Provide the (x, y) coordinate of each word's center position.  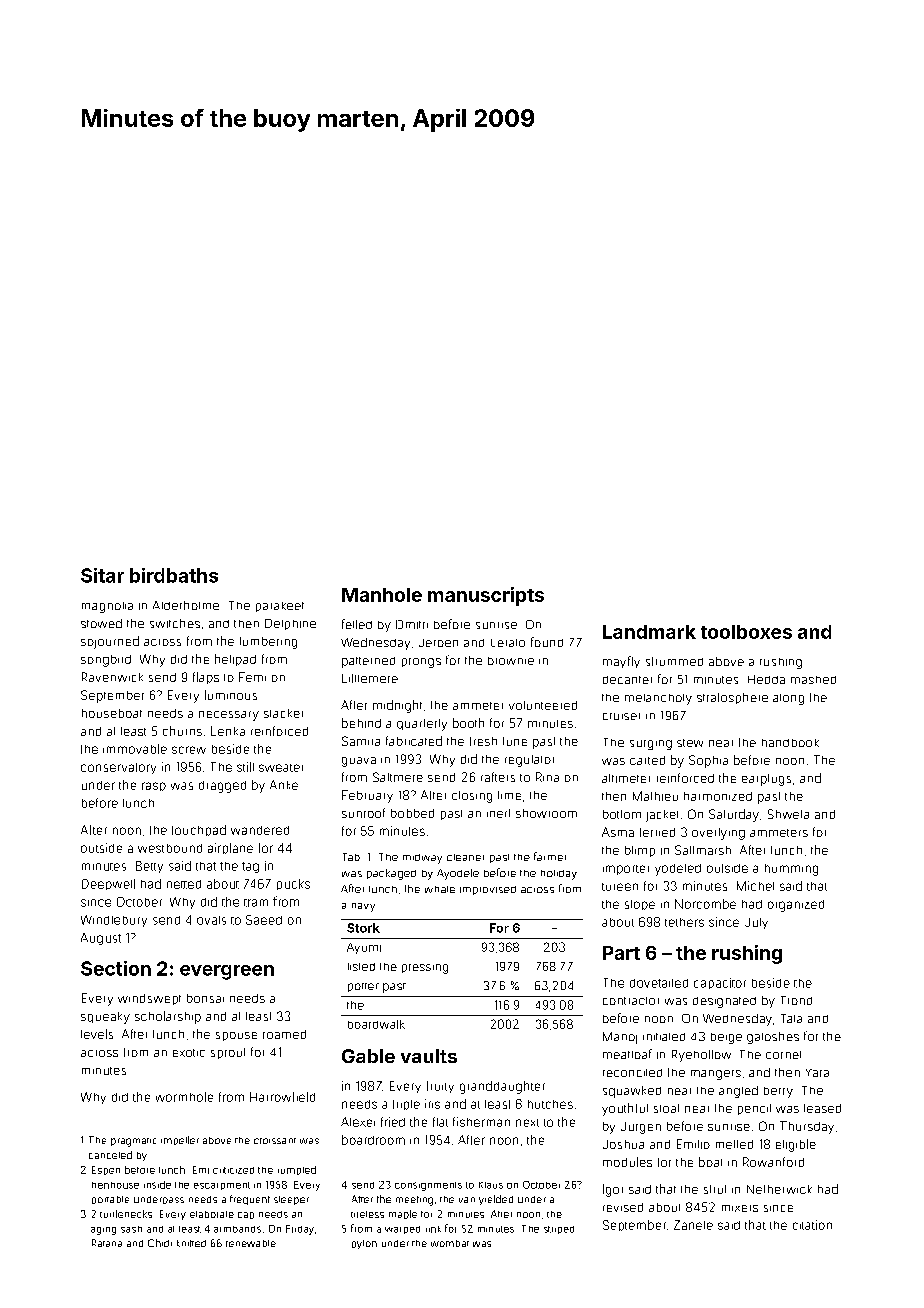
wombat (450, 1243)
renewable (251, 1243)
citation (812, 1225)
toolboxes (746, 632)
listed (361, 967)
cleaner (465, 857)
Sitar (102, 575)
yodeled (678, 870)
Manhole (382, 595)
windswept (149, 999)
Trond (796, 1000)
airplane (230, 848)
